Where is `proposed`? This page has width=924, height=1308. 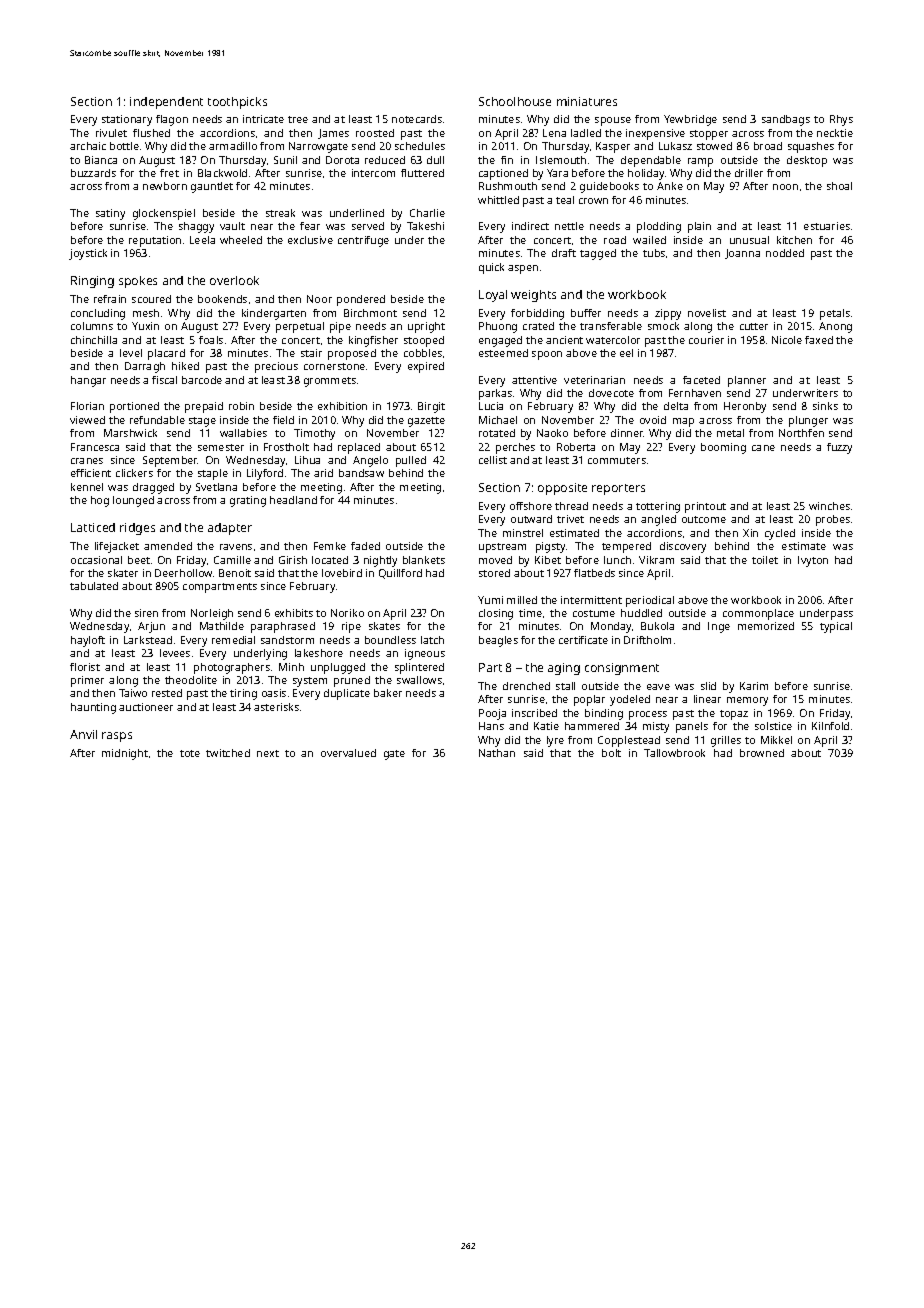 proposed is located at coordinates (352, 354).
